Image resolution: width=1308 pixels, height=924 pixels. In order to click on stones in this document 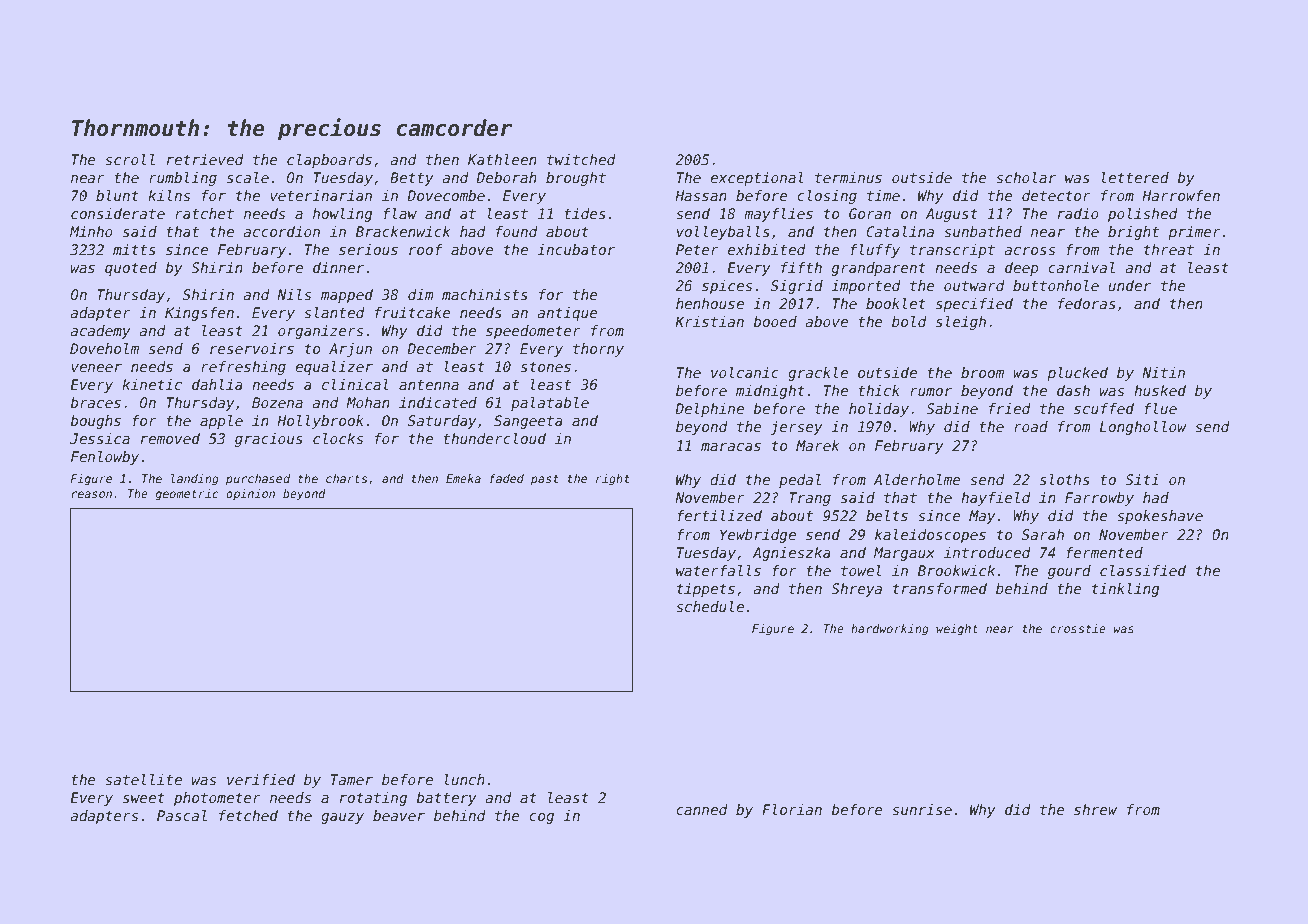, I will do `click(546, 367)`.
